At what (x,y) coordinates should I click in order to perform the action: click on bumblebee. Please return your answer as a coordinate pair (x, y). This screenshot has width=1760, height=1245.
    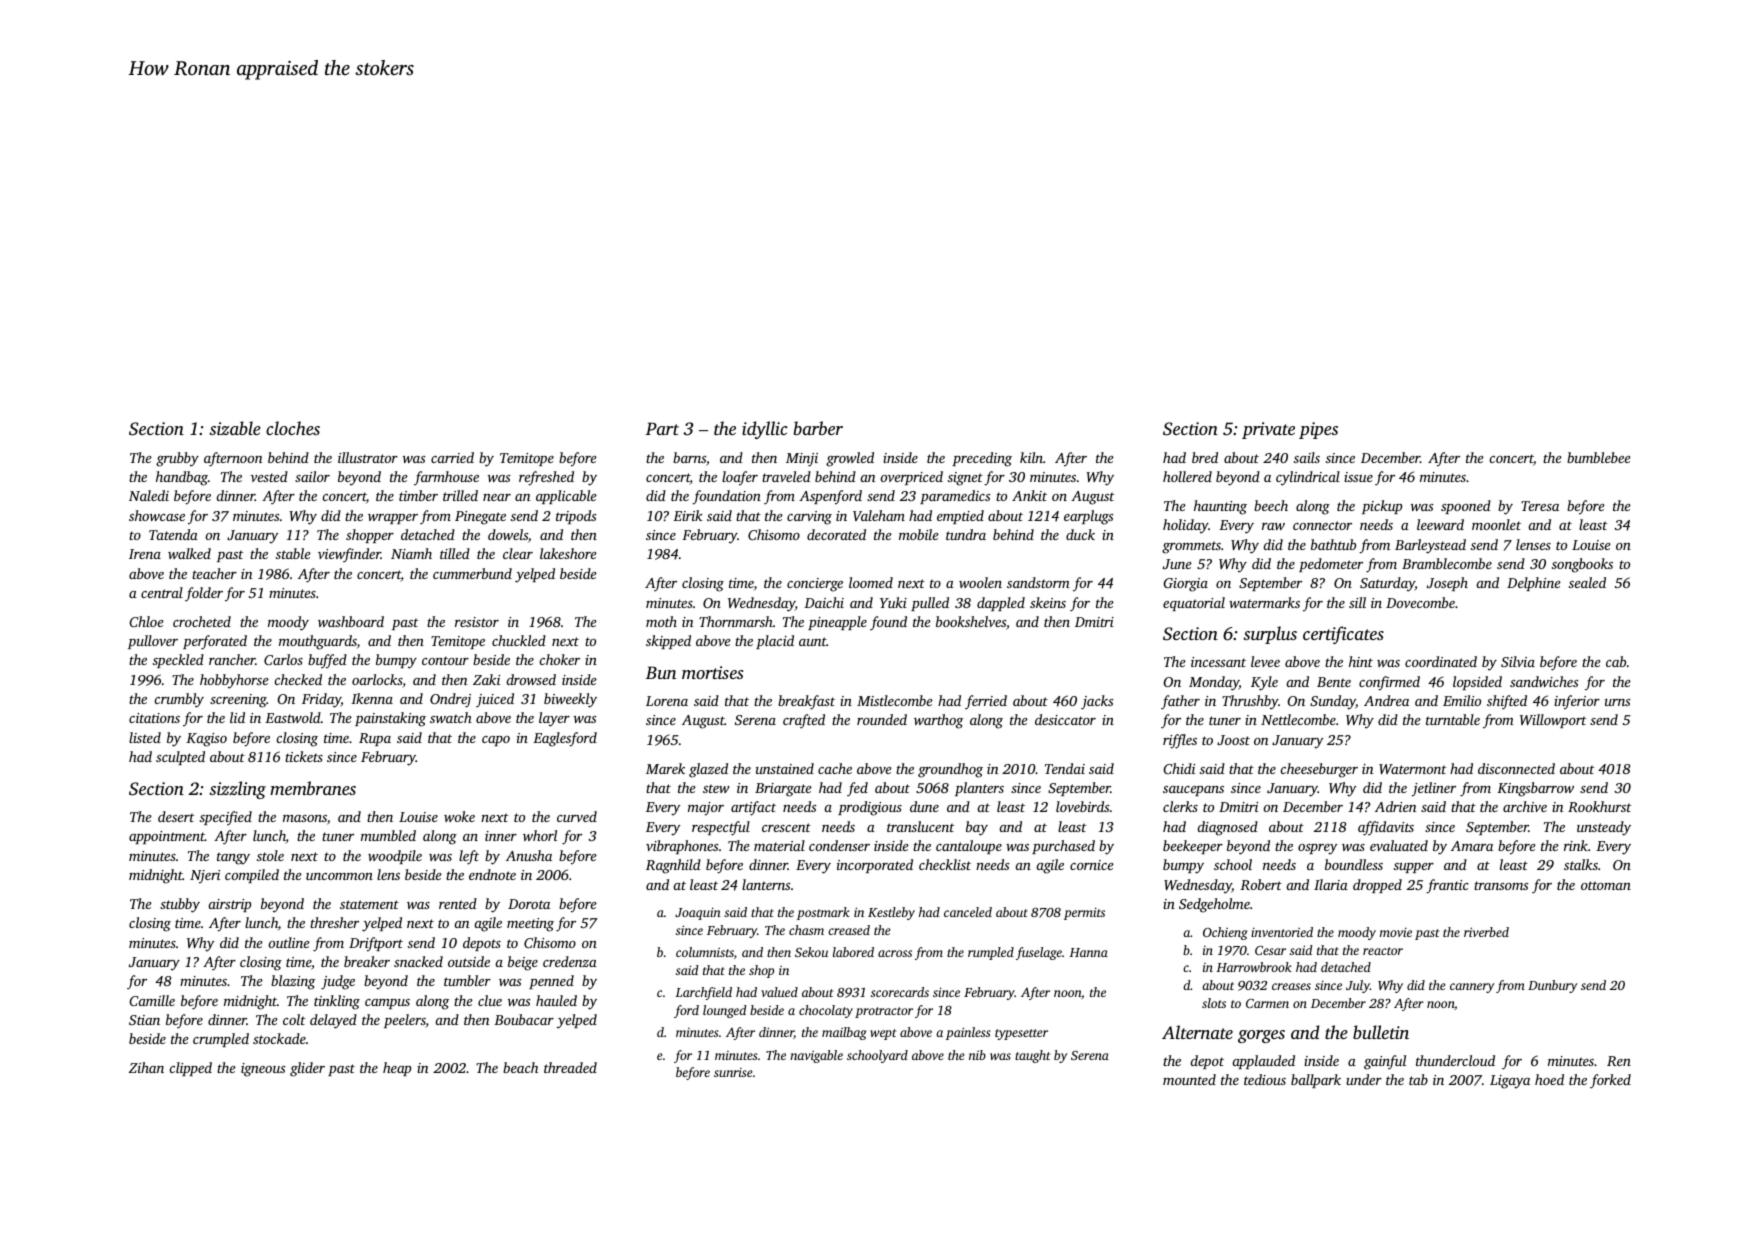
    Looking at the image, I should click on (1599, 457).
